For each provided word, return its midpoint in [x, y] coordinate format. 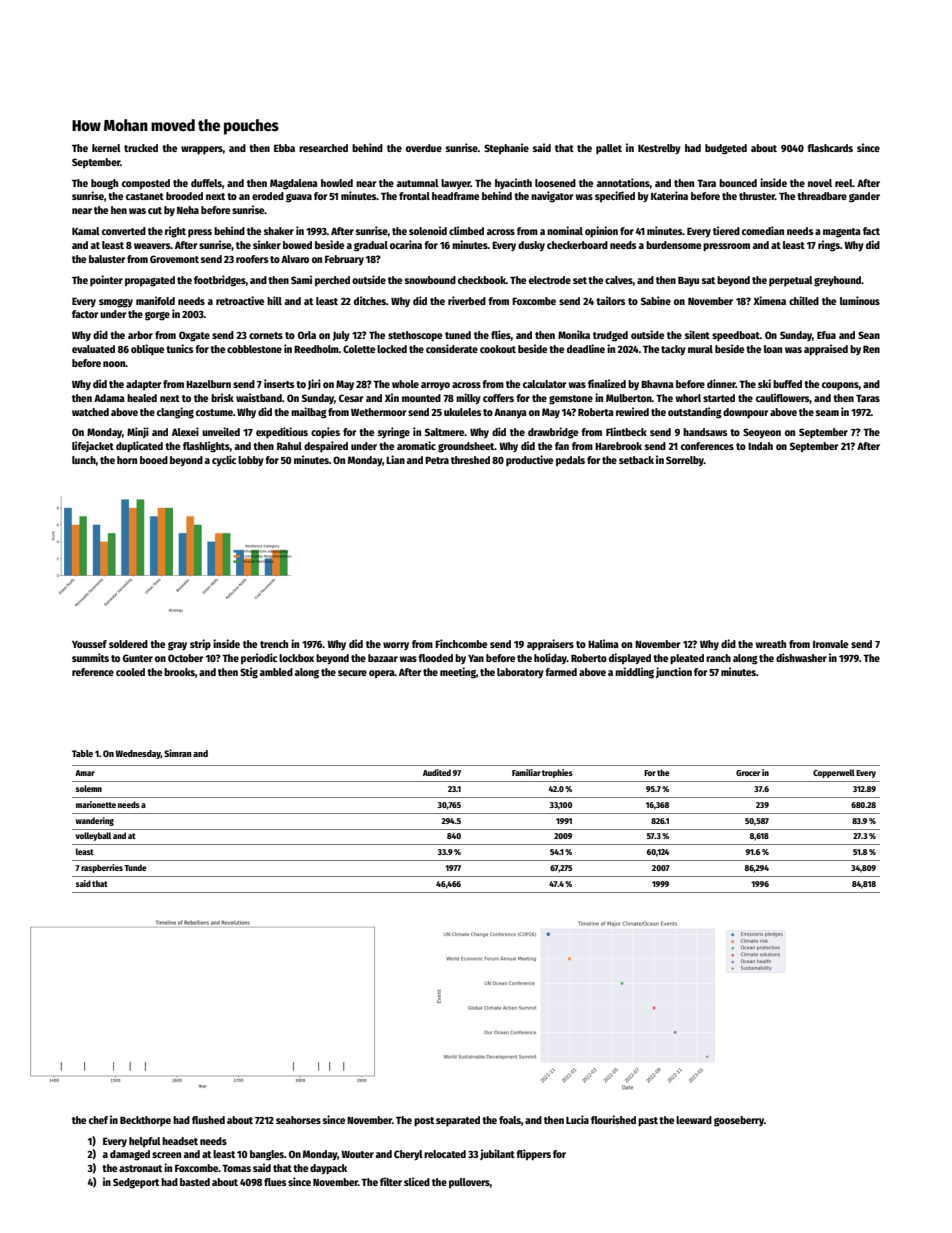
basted [195, 1182]
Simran [178, 753]
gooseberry [739, 1121]
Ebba [284, 148]
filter [391, 1181]
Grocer [748, 773]
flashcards [830, 148]
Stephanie [506, 148]
